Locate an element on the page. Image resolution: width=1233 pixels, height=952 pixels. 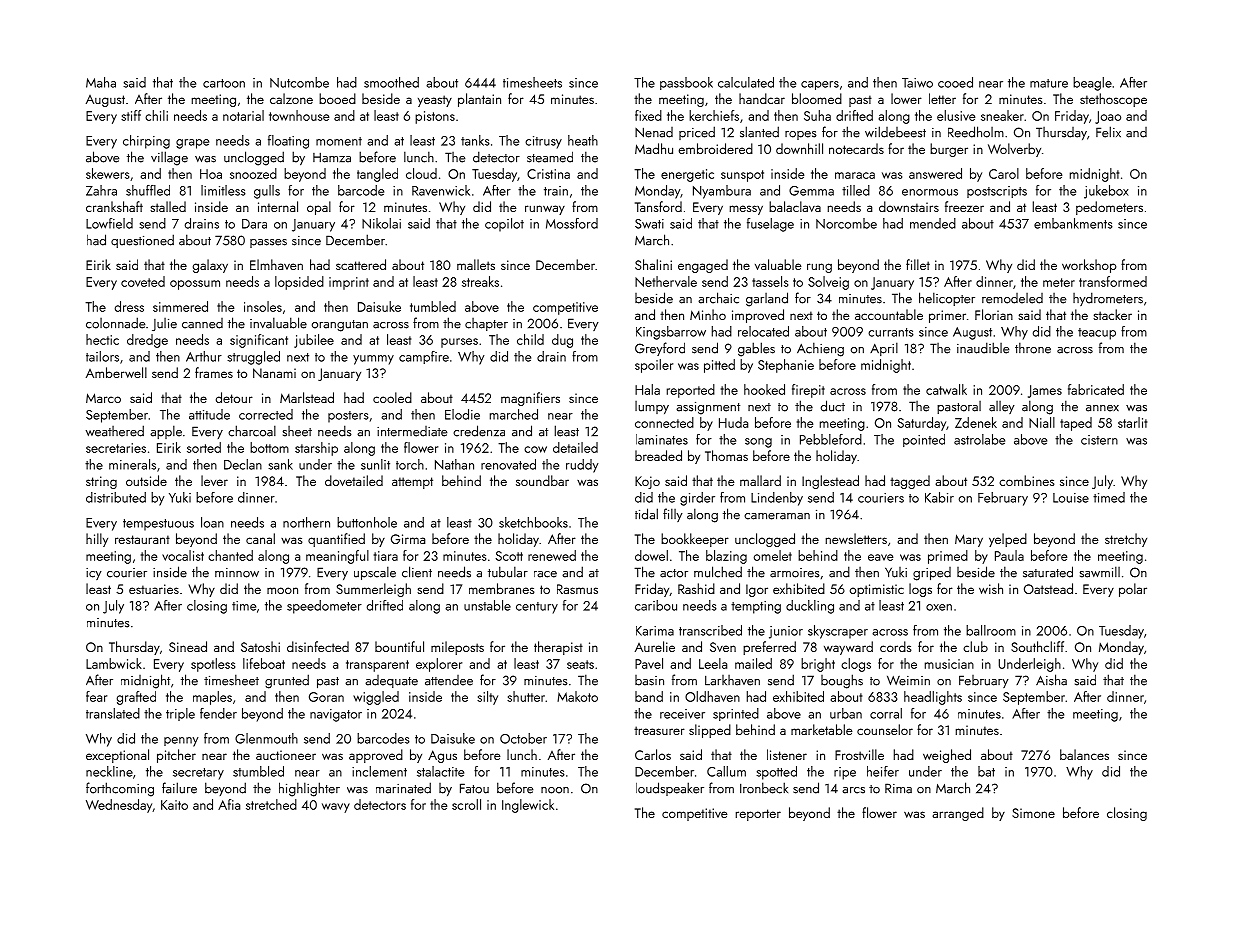
simmered is located at coordinates (180, 306).
